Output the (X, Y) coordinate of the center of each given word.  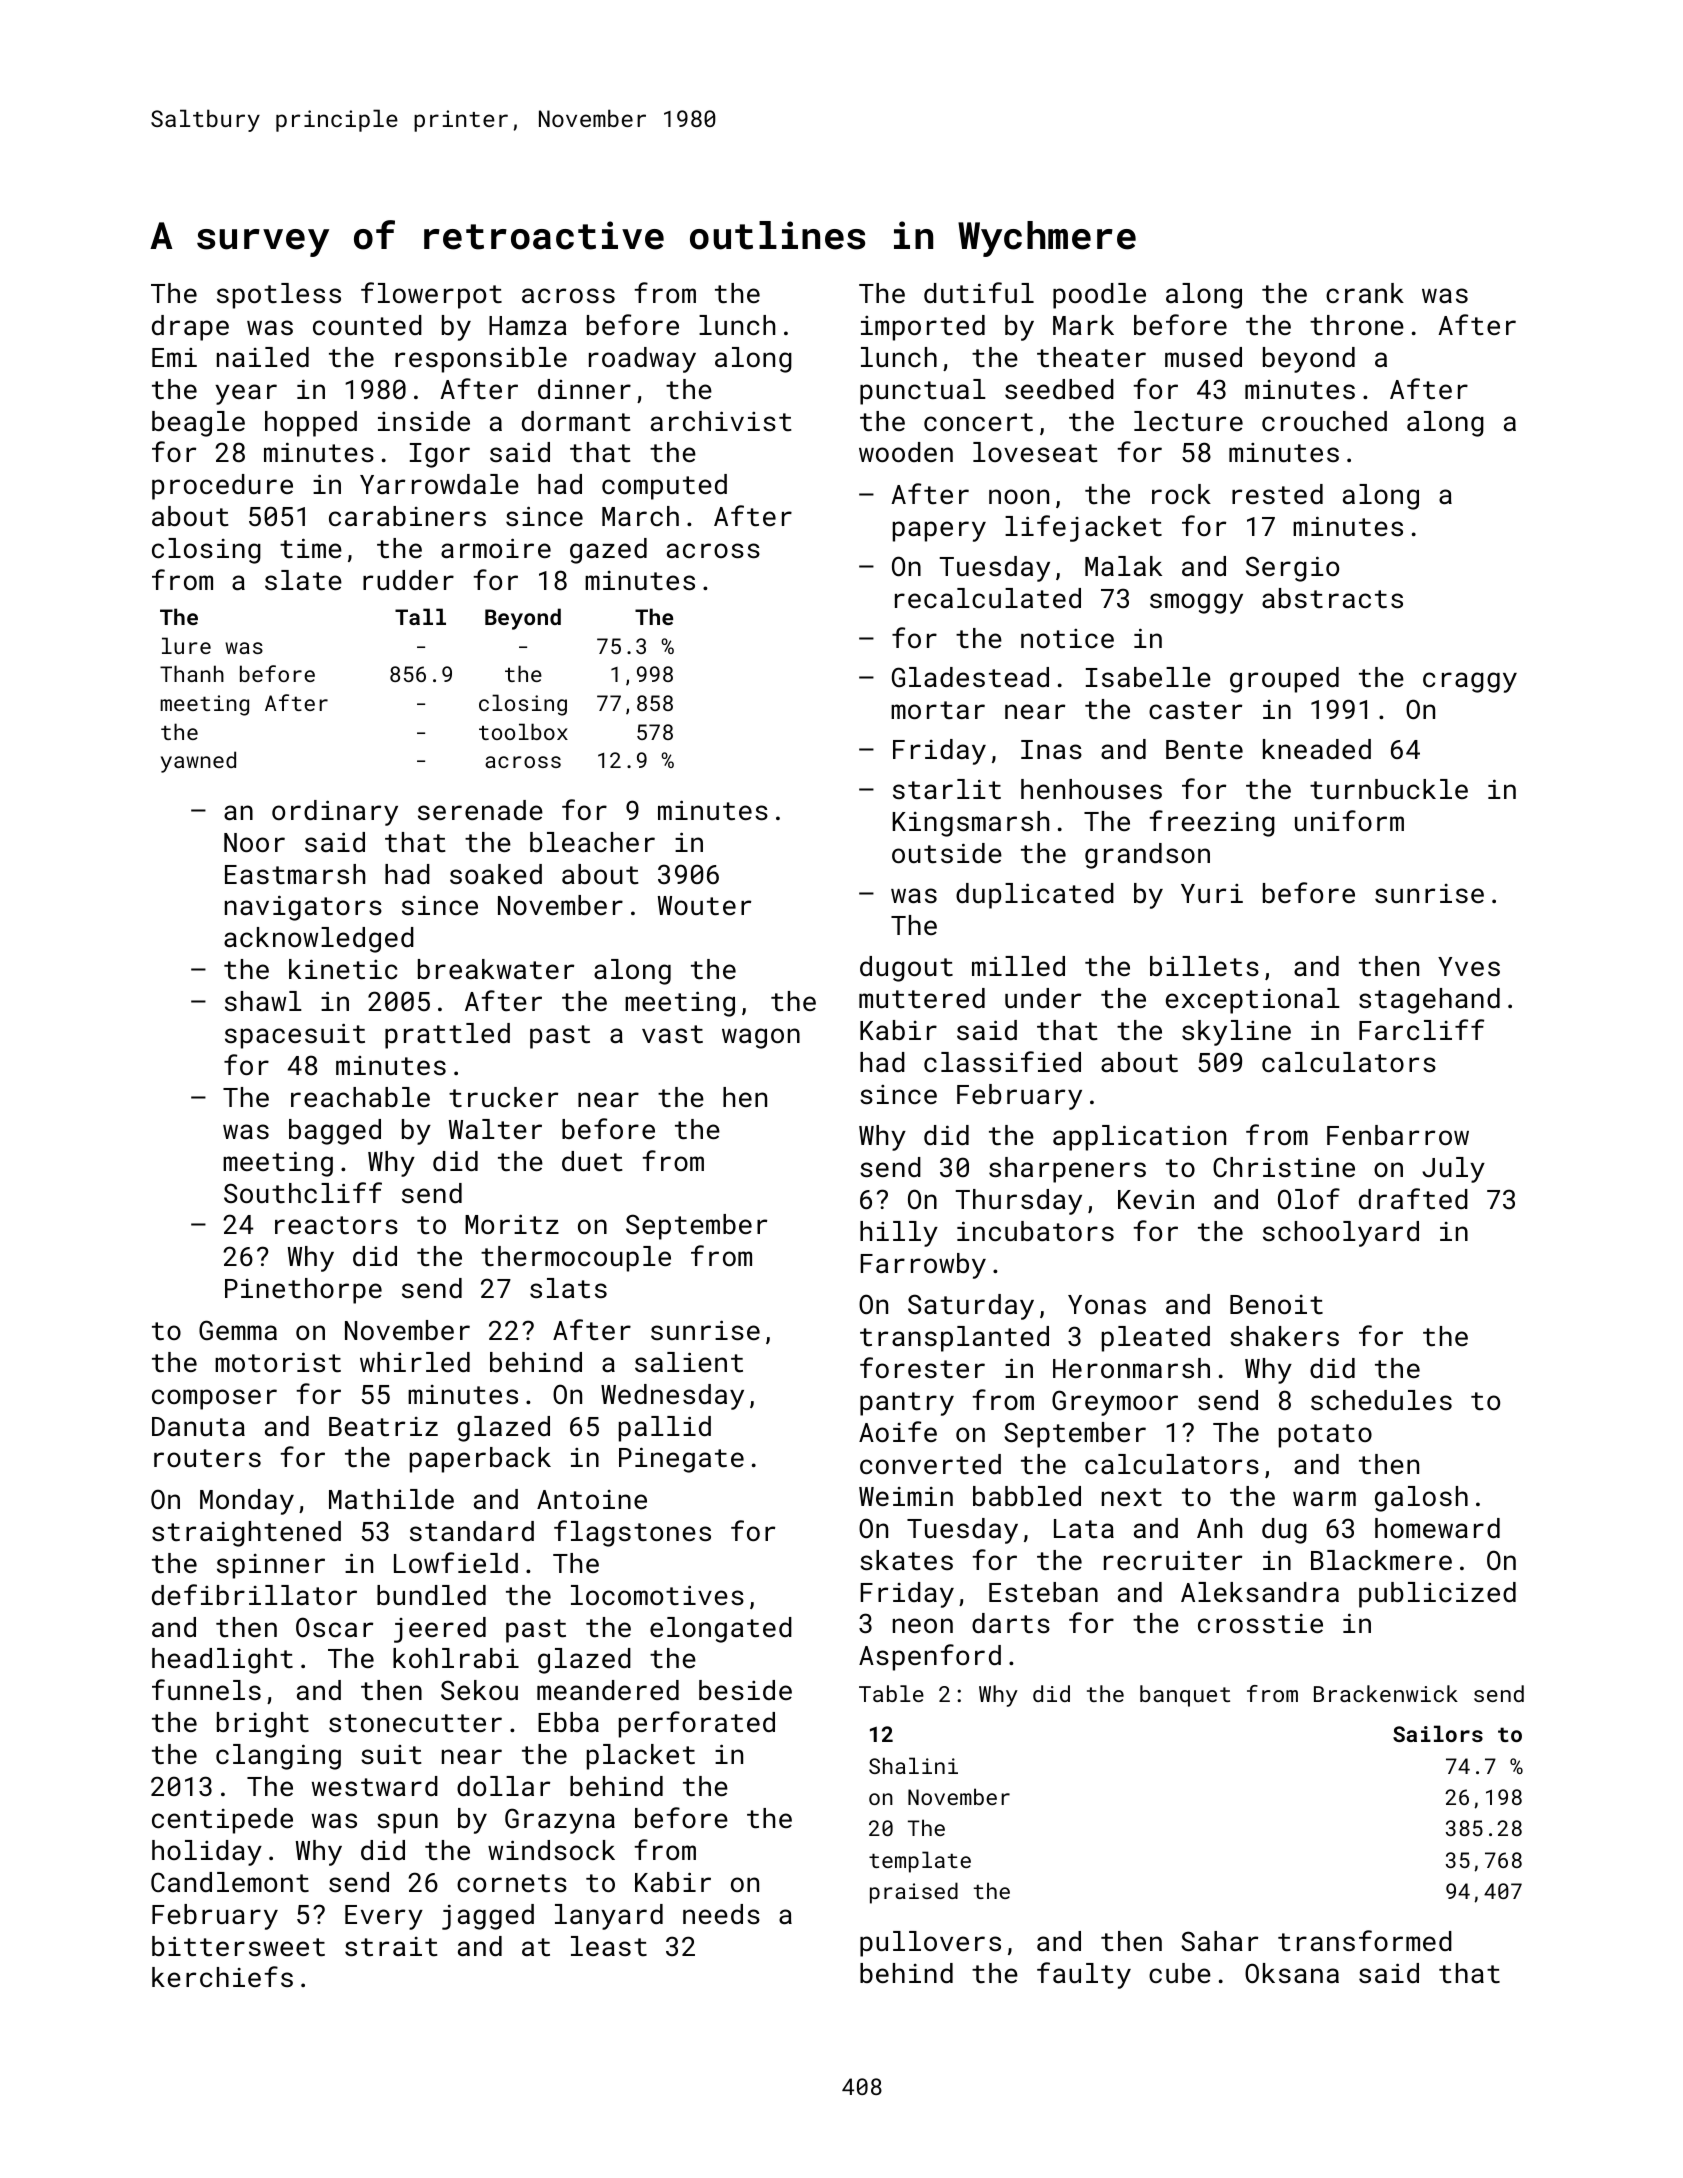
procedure (222, 487)
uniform (1349, 820)
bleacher (592, 842)
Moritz (512, 1224)
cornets (512, 1883)
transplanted (954, 1339)
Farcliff (1421, 1029)
